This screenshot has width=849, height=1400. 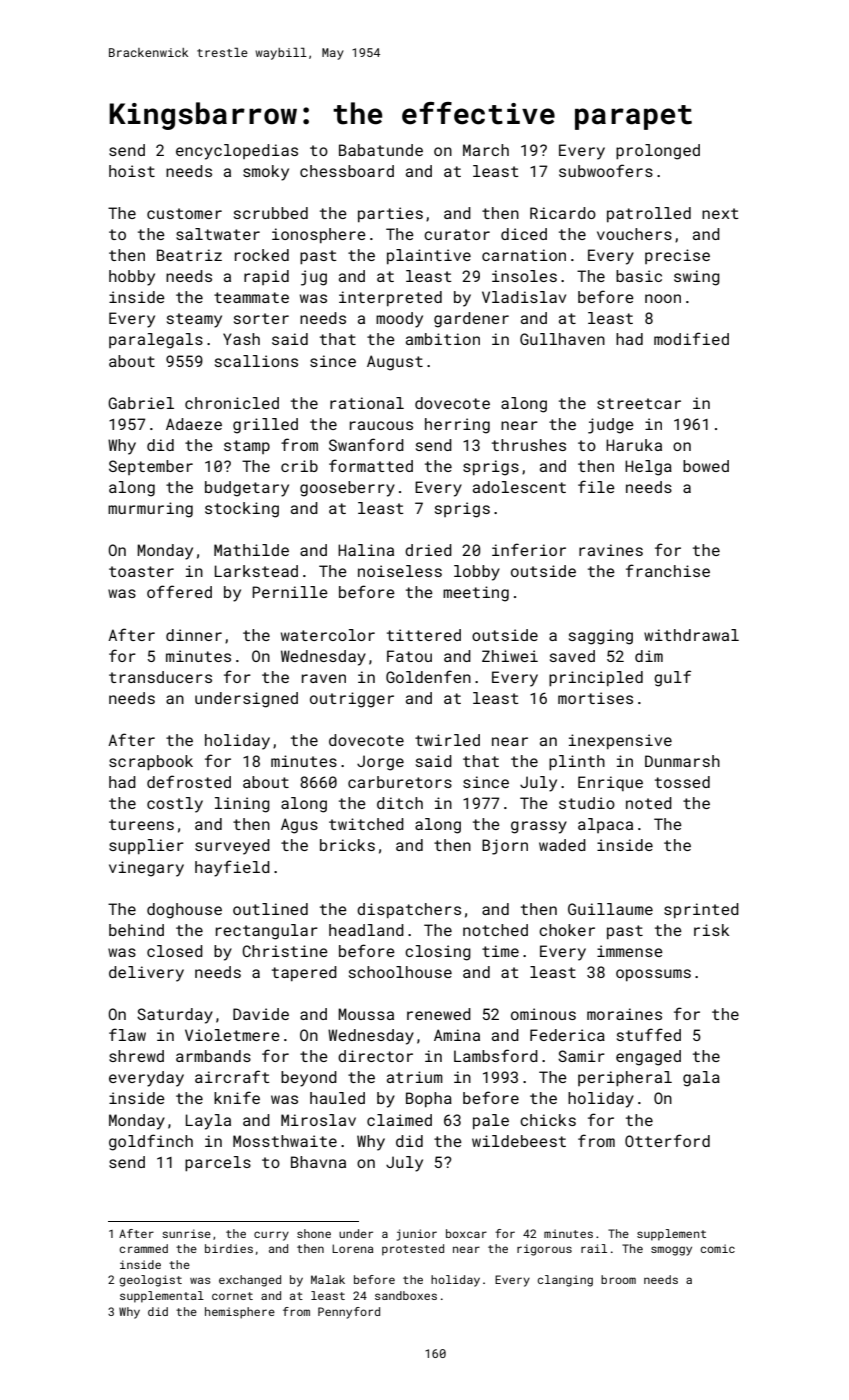 What do you see at coordinates (720, 213) in the screenshot?
I see `next` at bounding box center [720, 213].
